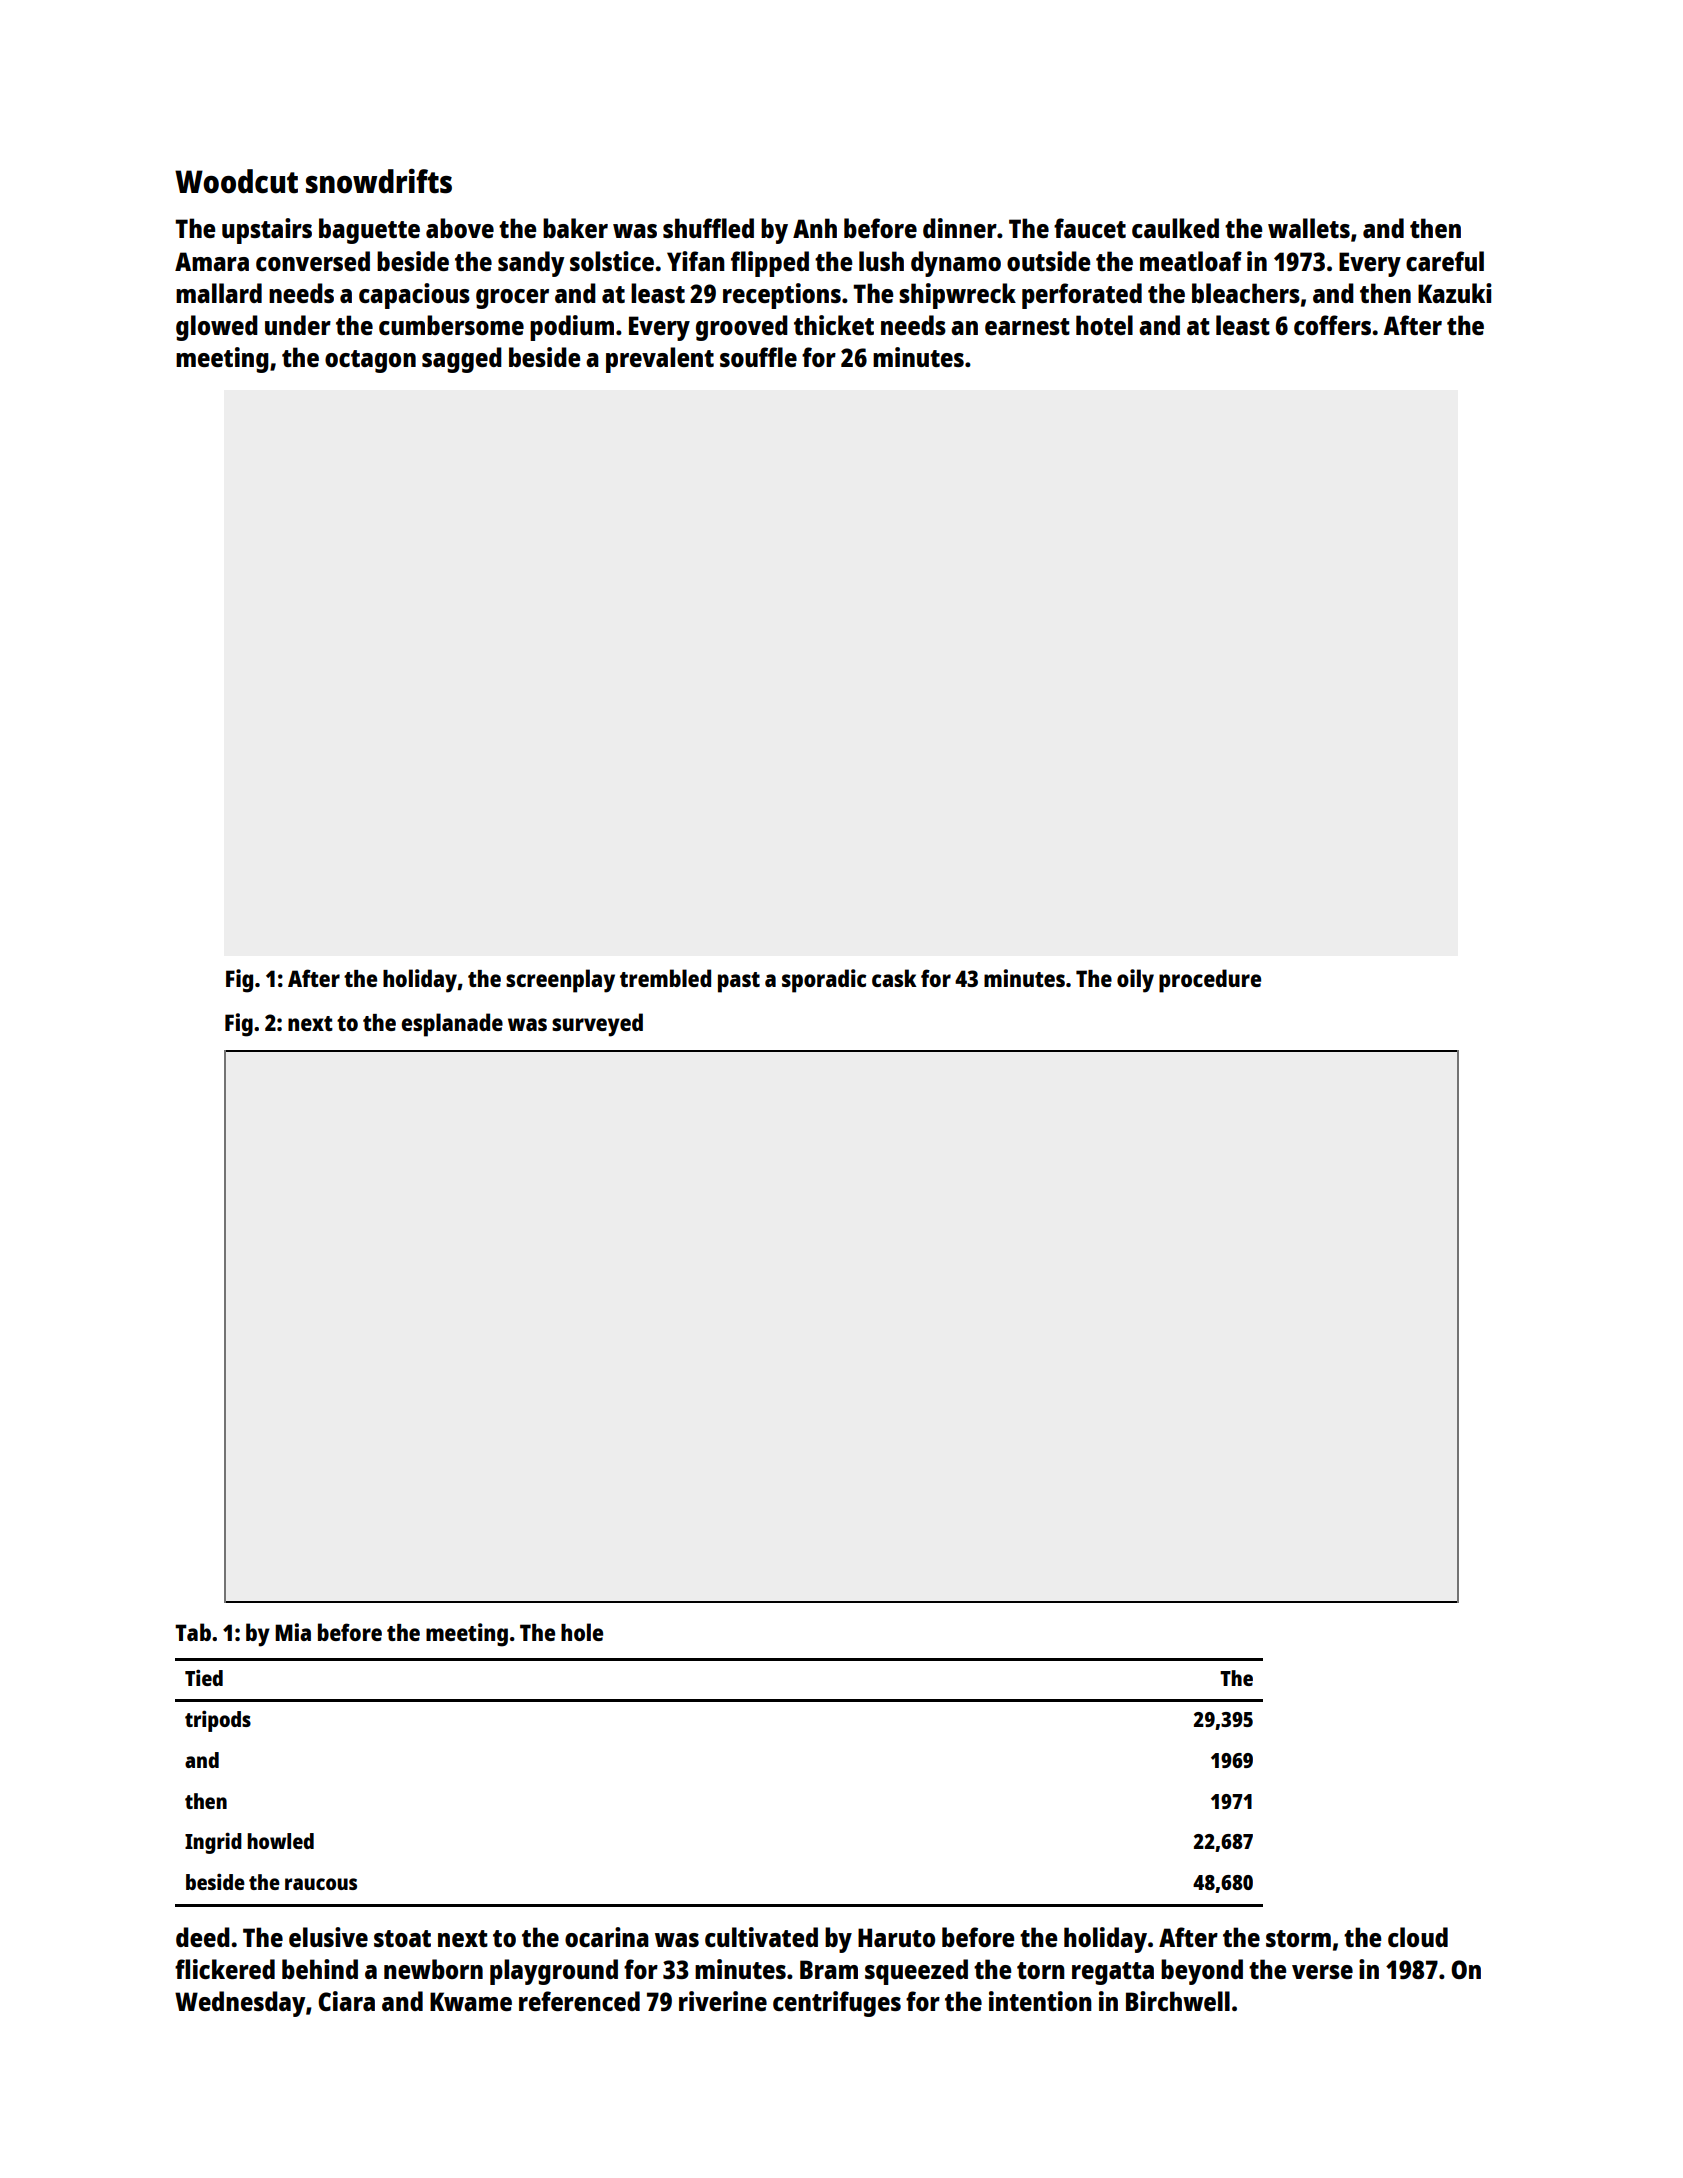  Describe the element at coordinates (660, 360) in the document. I see `prevalent` at that location.
